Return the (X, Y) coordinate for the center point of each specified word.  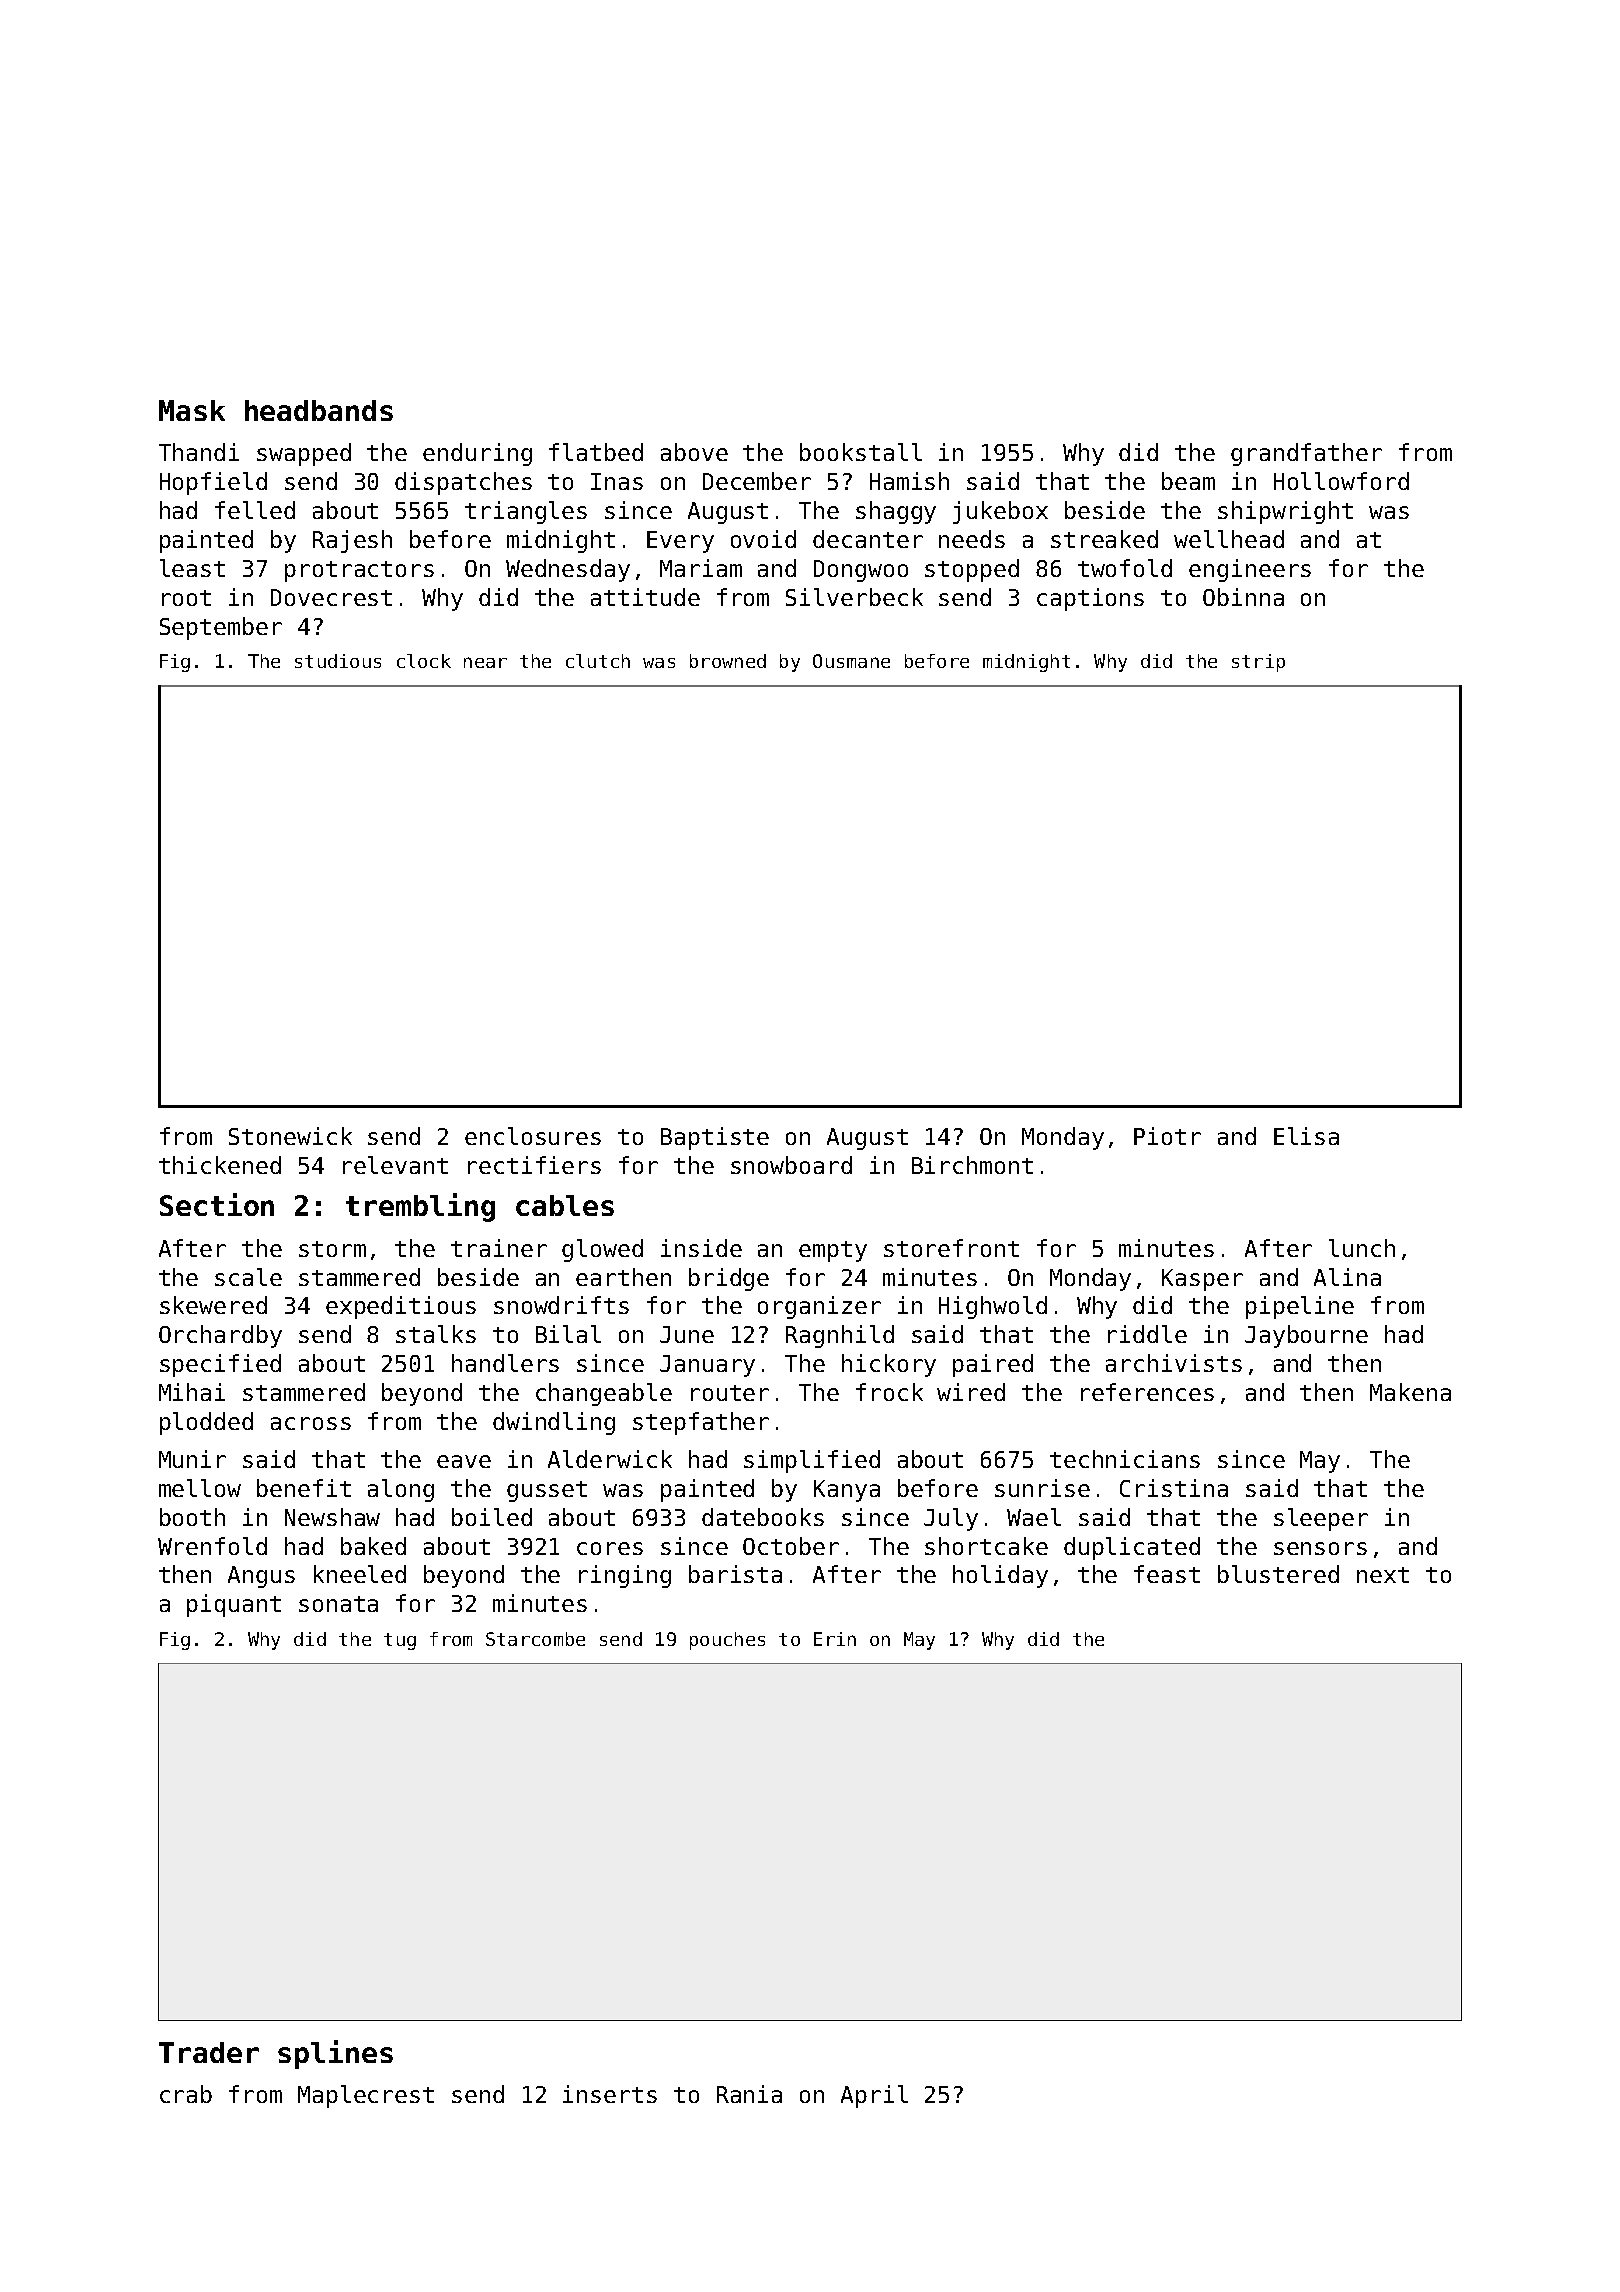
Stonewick (290, 1136)
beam (1188, 481)
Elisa (1306, 1136)
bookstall (861, 452)
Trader (209, 2052)
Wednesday (568, 570)
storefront (951, 1248)
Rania (749, 2094)
